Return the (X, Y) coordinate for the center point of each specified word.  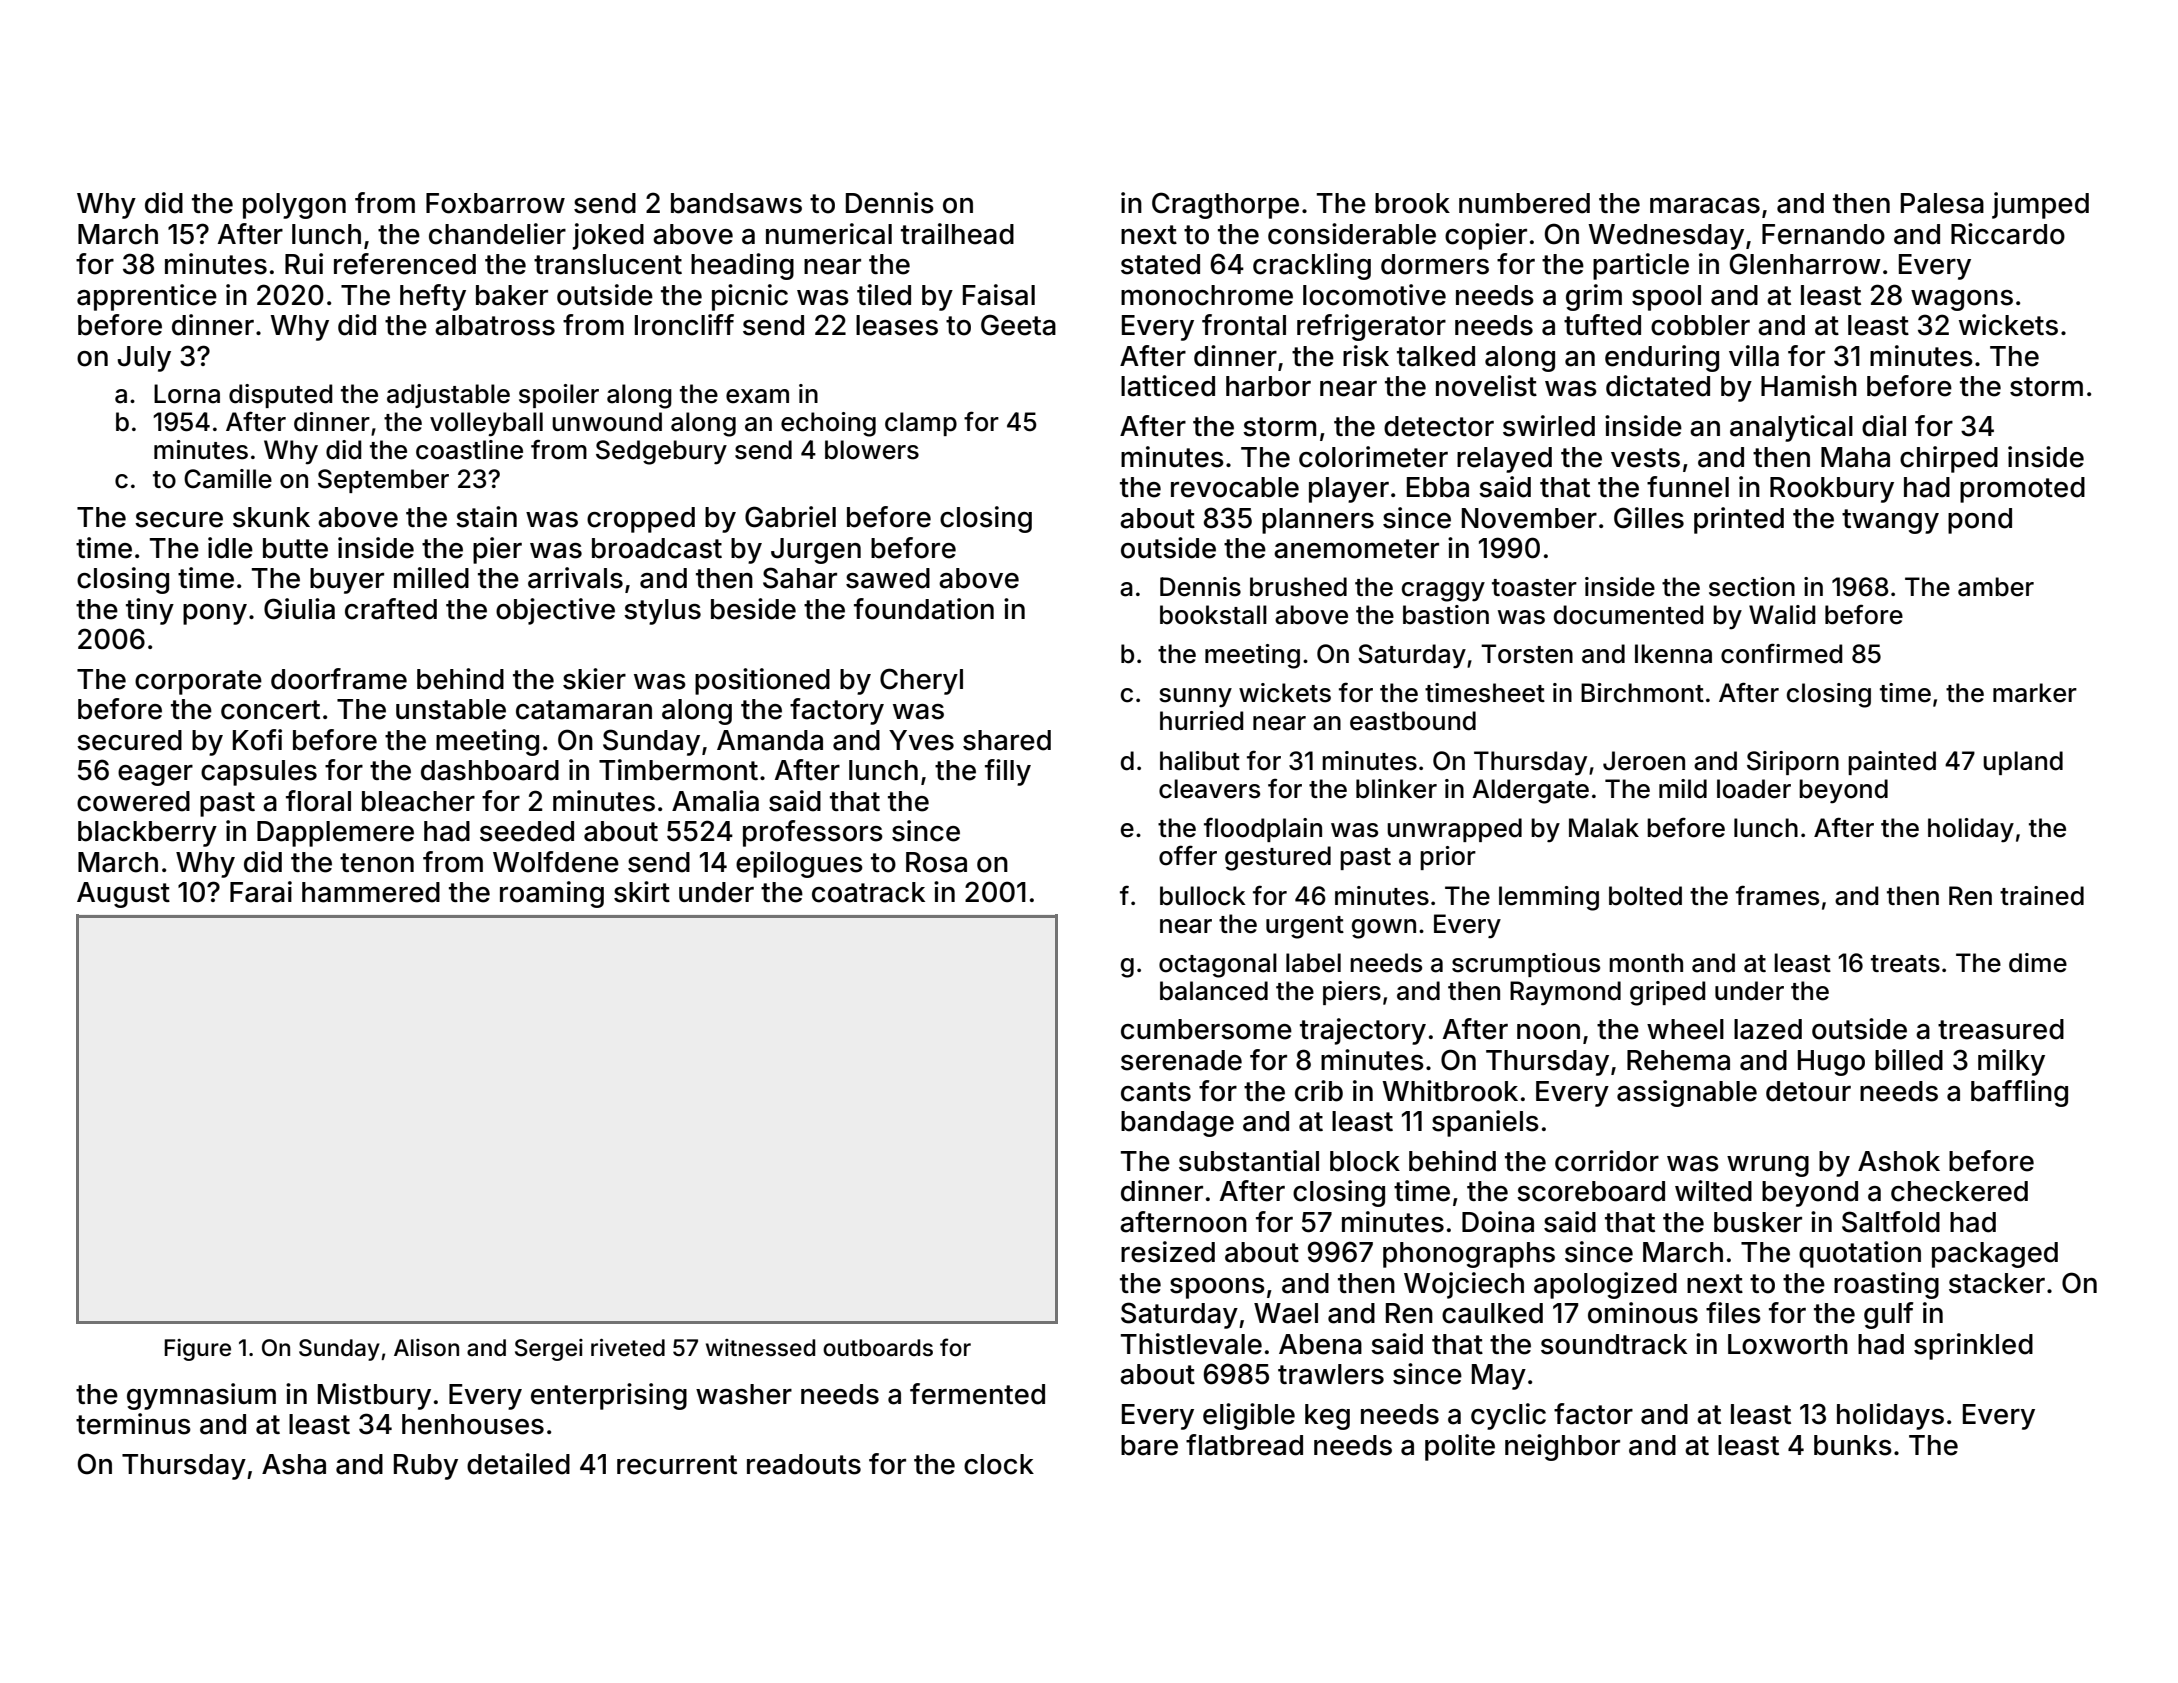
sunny (1195, 698)
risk (1366, 356)
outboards (878, 1348)
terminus (133, 1424)
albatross (495, 325)
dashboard (490, 770)
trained (2042, 896)
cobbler (1700, 325)
